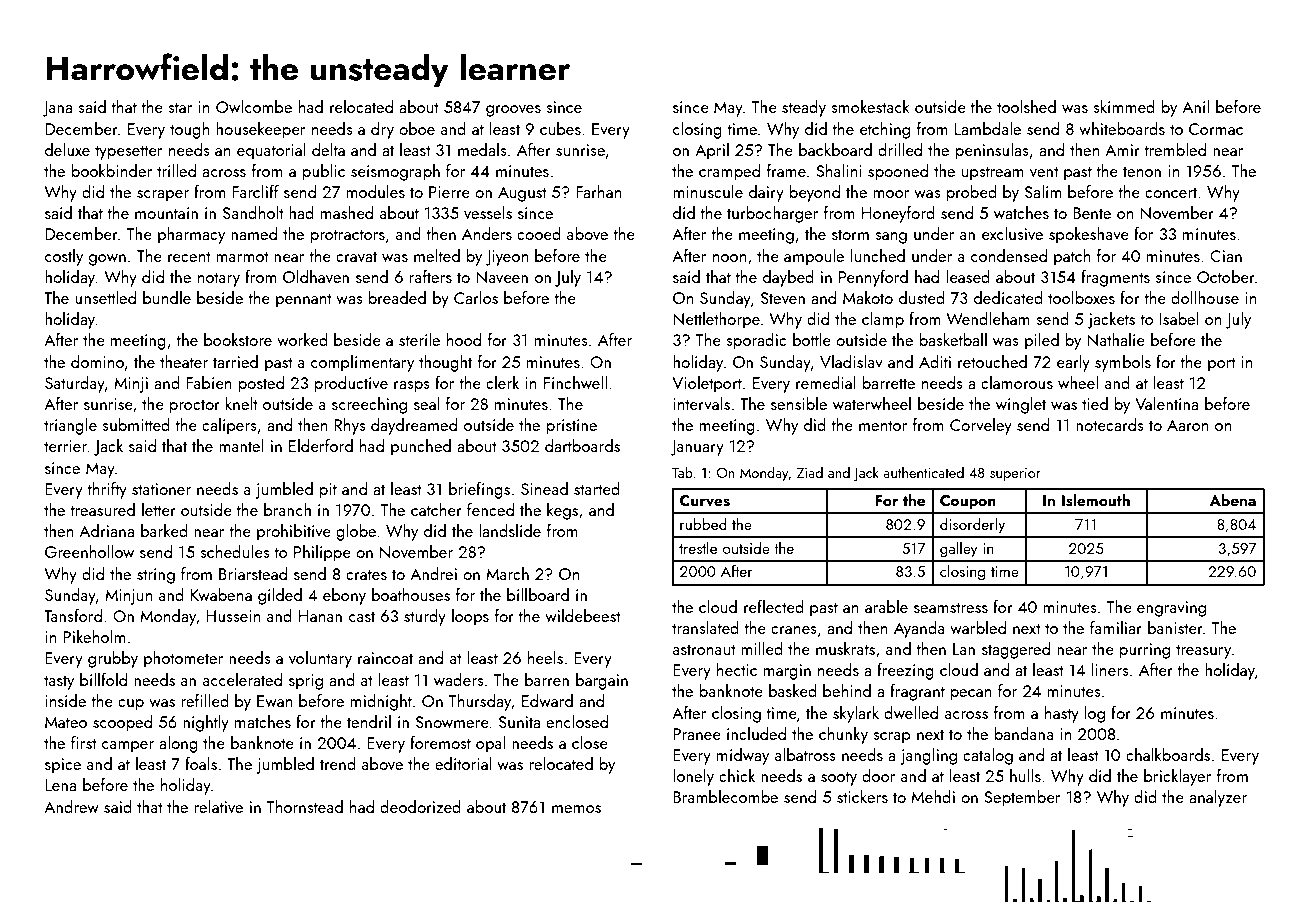 Image resolution: width=1308 pixels, height=924 pixels. Describe the element at coordinates (235, 361) in the page. I see `tarried` at that location.
